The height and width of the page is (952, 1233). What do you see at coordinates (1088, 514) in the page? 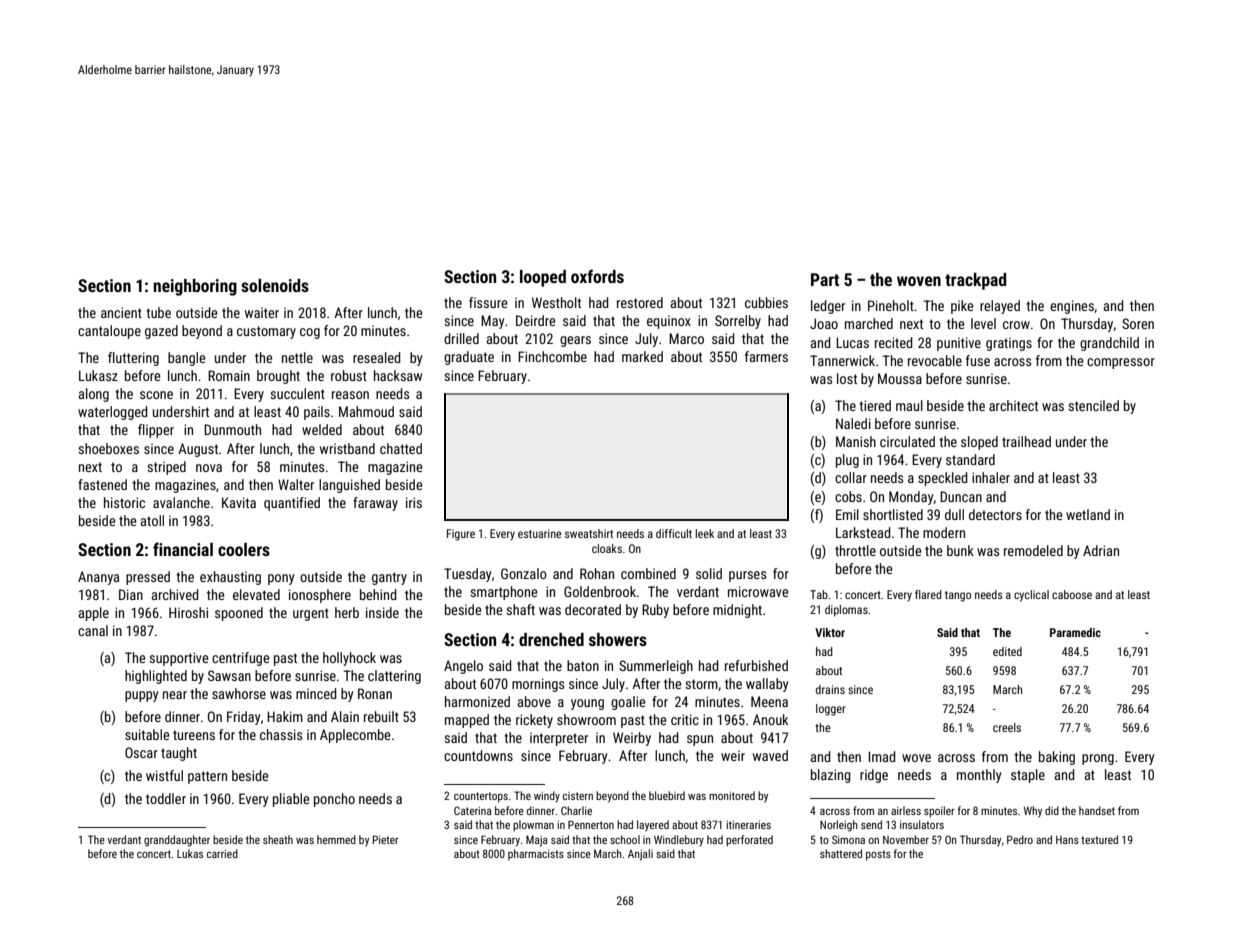
I see `wetland` at bounding box center [1088, 514].
